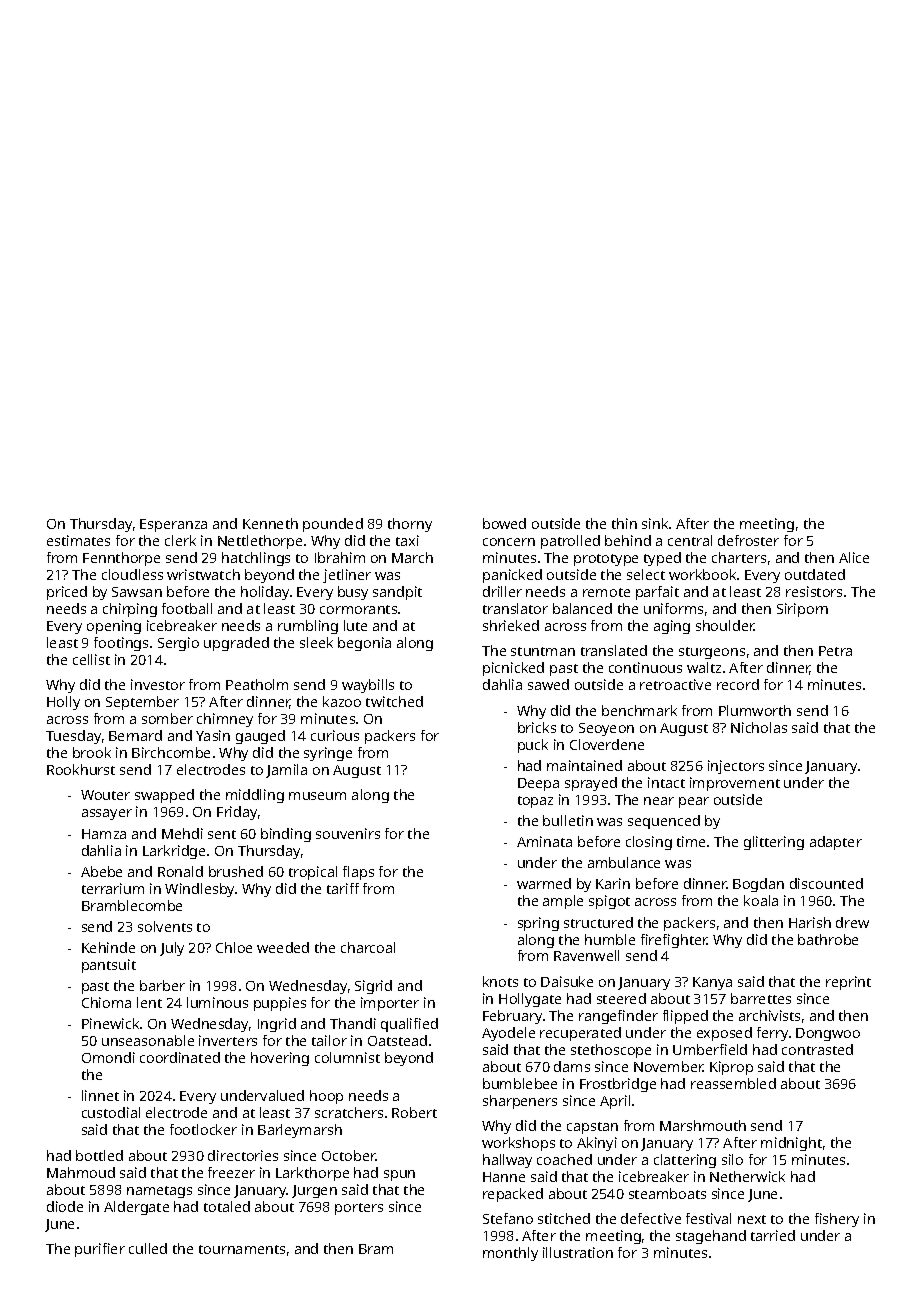 This page has height=1308, width=924. What do you see at coordinates (758, 885) in the page?
I see `Bogdan` at bounding box center [758, 885].
